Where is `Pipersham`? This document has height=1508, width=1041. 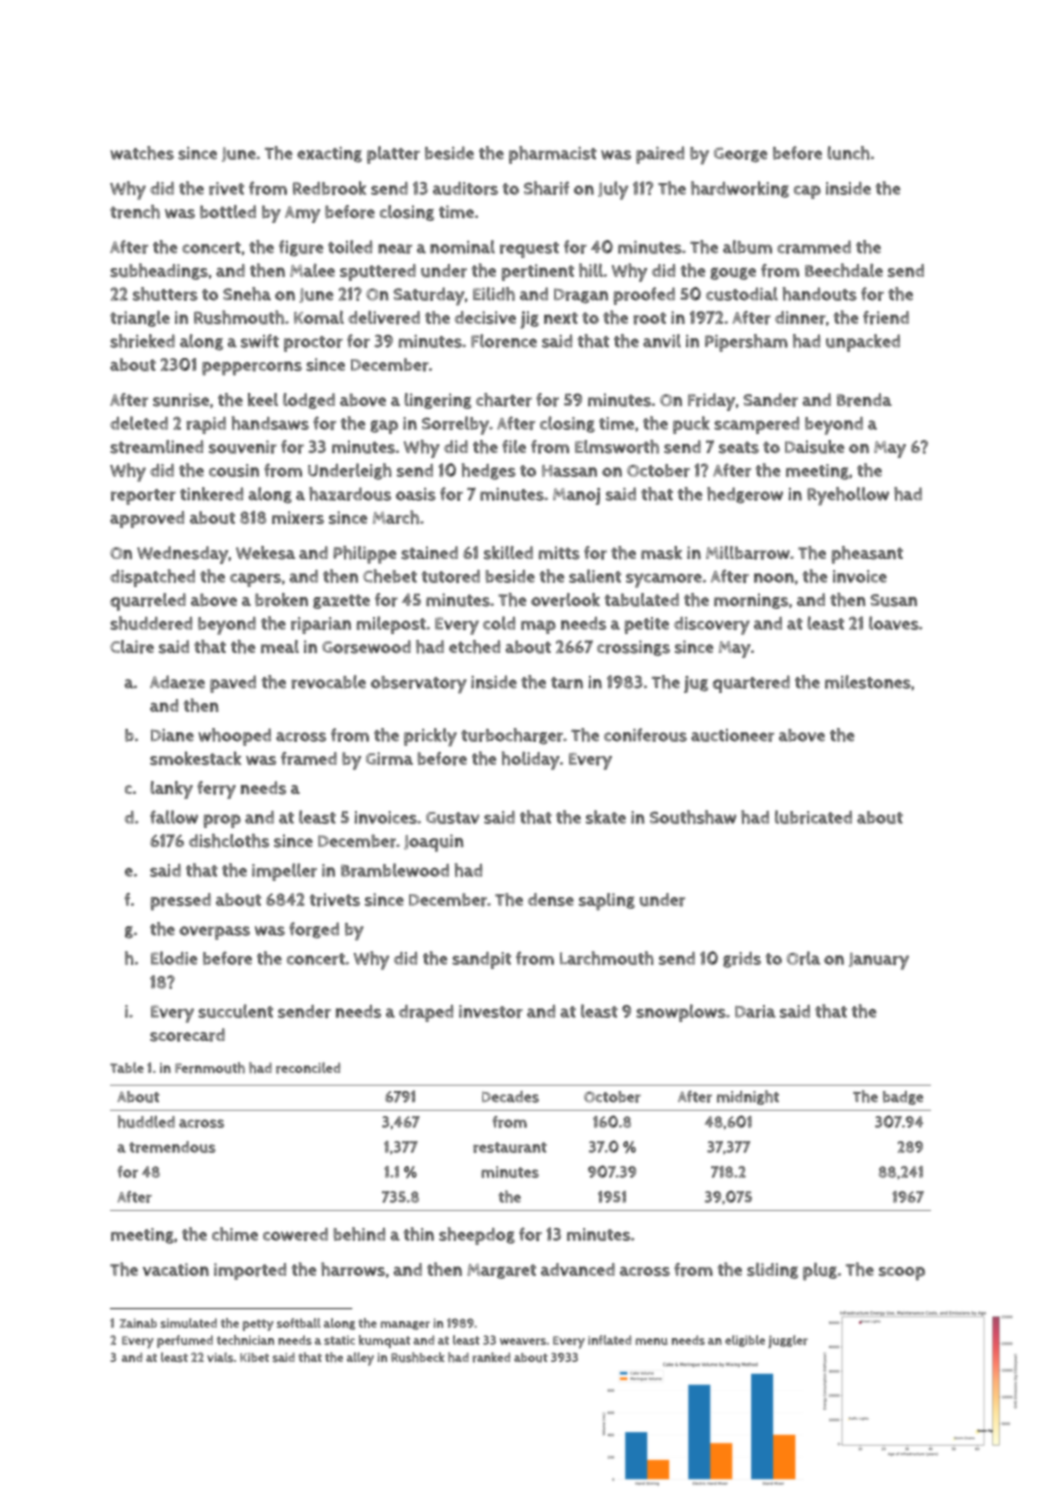 Pipersham is located at coordinates (746, 343).
